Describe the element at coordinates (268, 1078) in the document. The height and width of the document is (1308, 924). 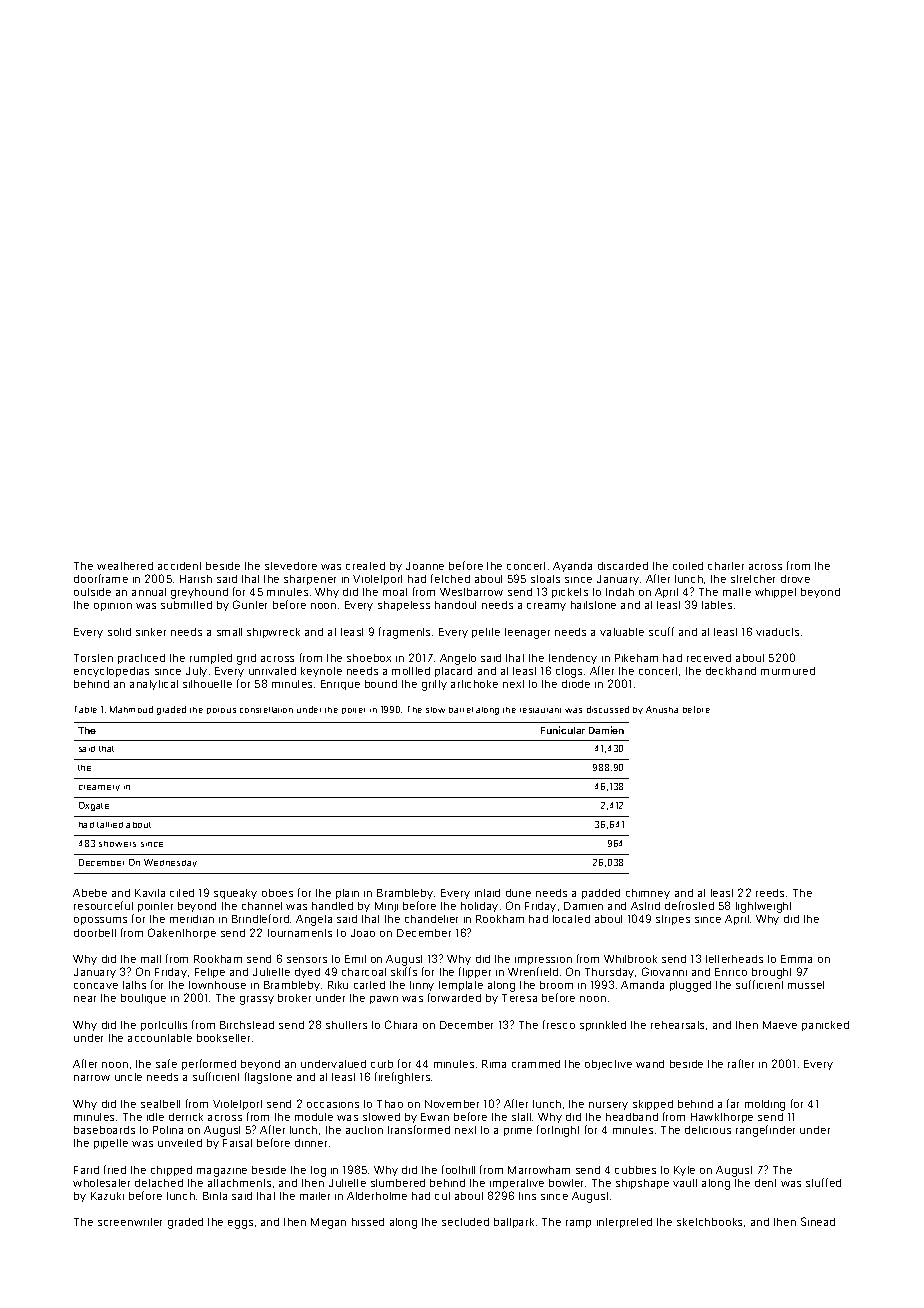
I see `flagstone` at that location.
